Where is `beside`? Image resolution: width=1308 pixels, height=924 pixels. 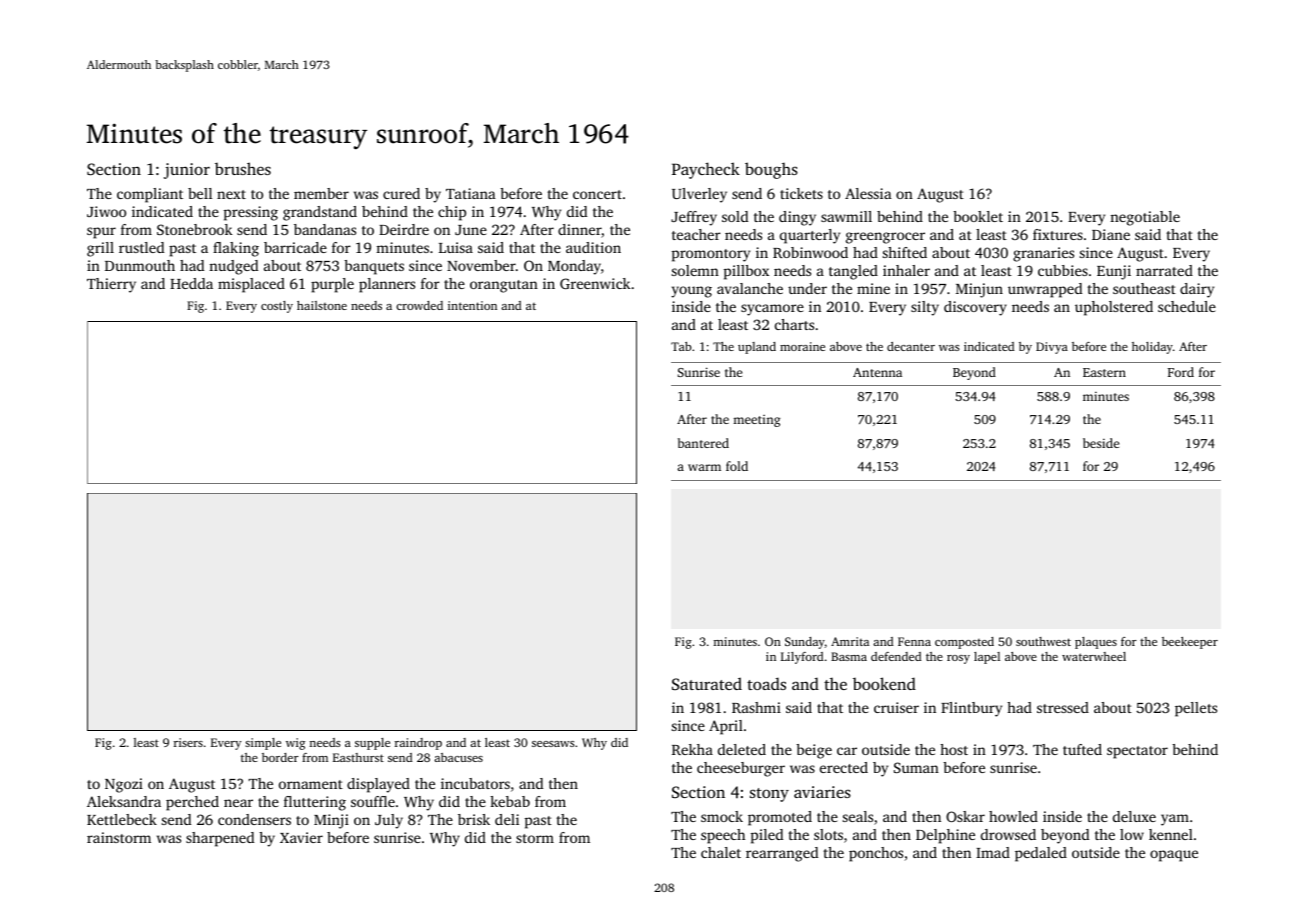 beside is located at coordinates (1101, 443).
